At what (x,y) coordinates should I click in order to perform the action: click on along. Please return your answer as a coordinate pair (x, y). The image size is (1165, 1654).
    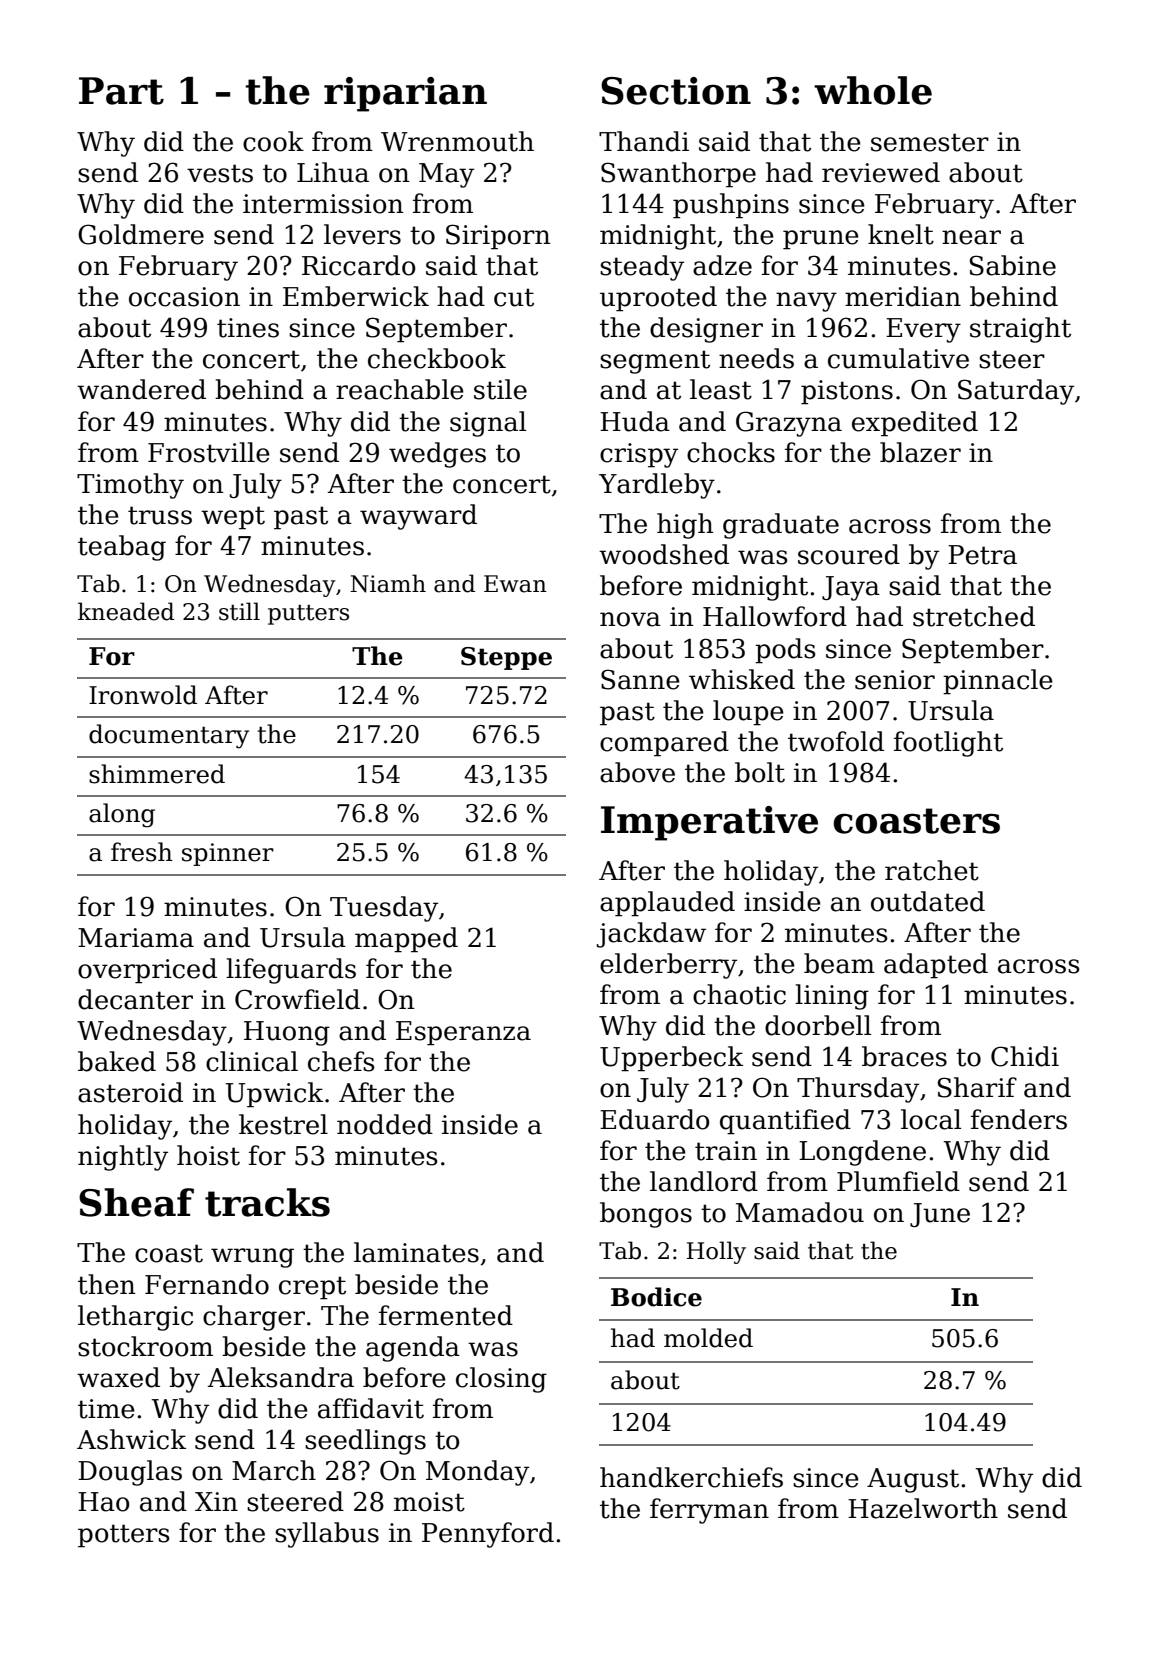
    Looking at the image, I should click on (122, 815).
